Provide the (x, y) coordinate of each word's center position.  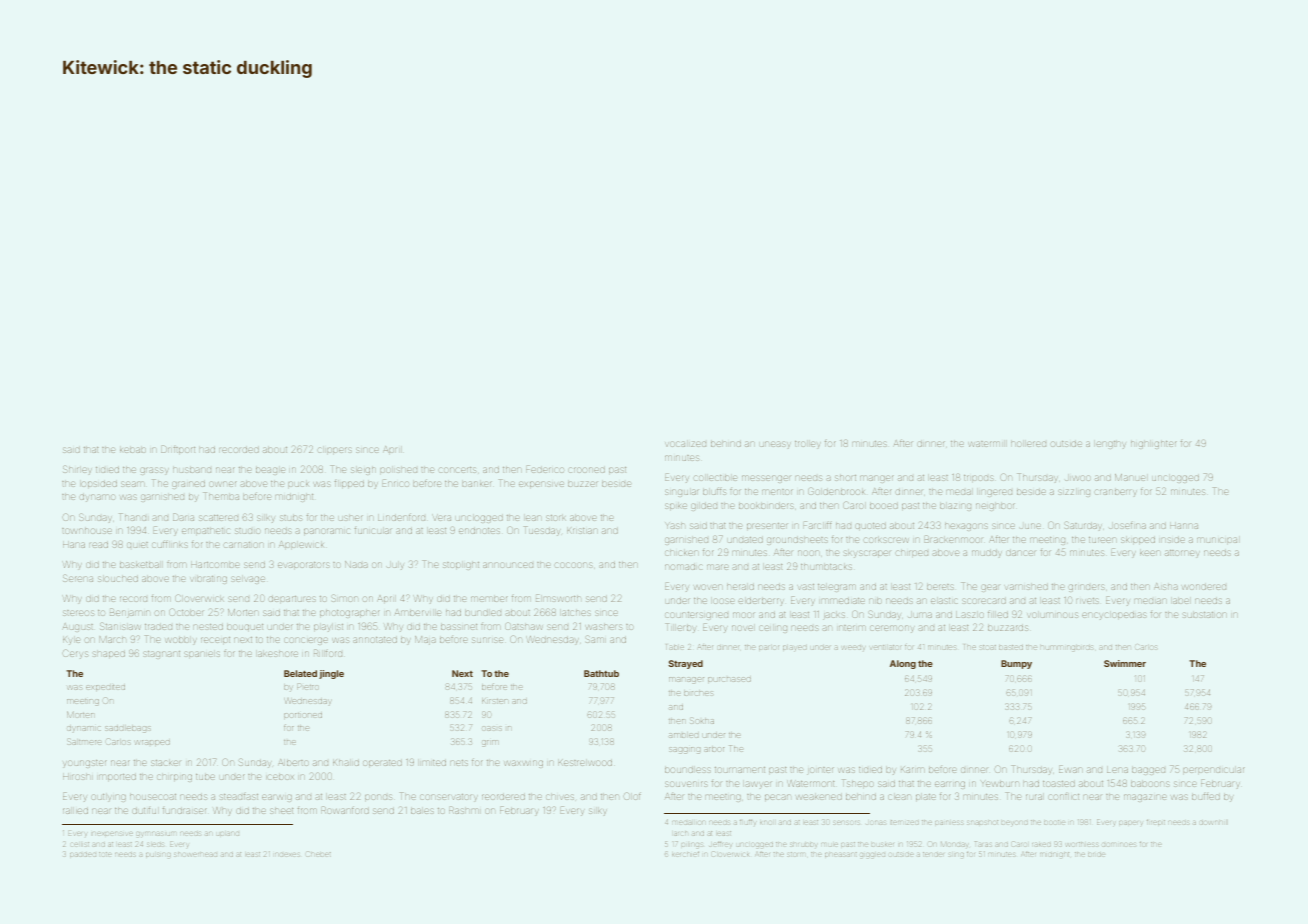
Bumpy (1016, 664)
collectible (715, 478)
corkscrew (886, 540)
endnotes (479, 531)
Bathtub (601, 673)
